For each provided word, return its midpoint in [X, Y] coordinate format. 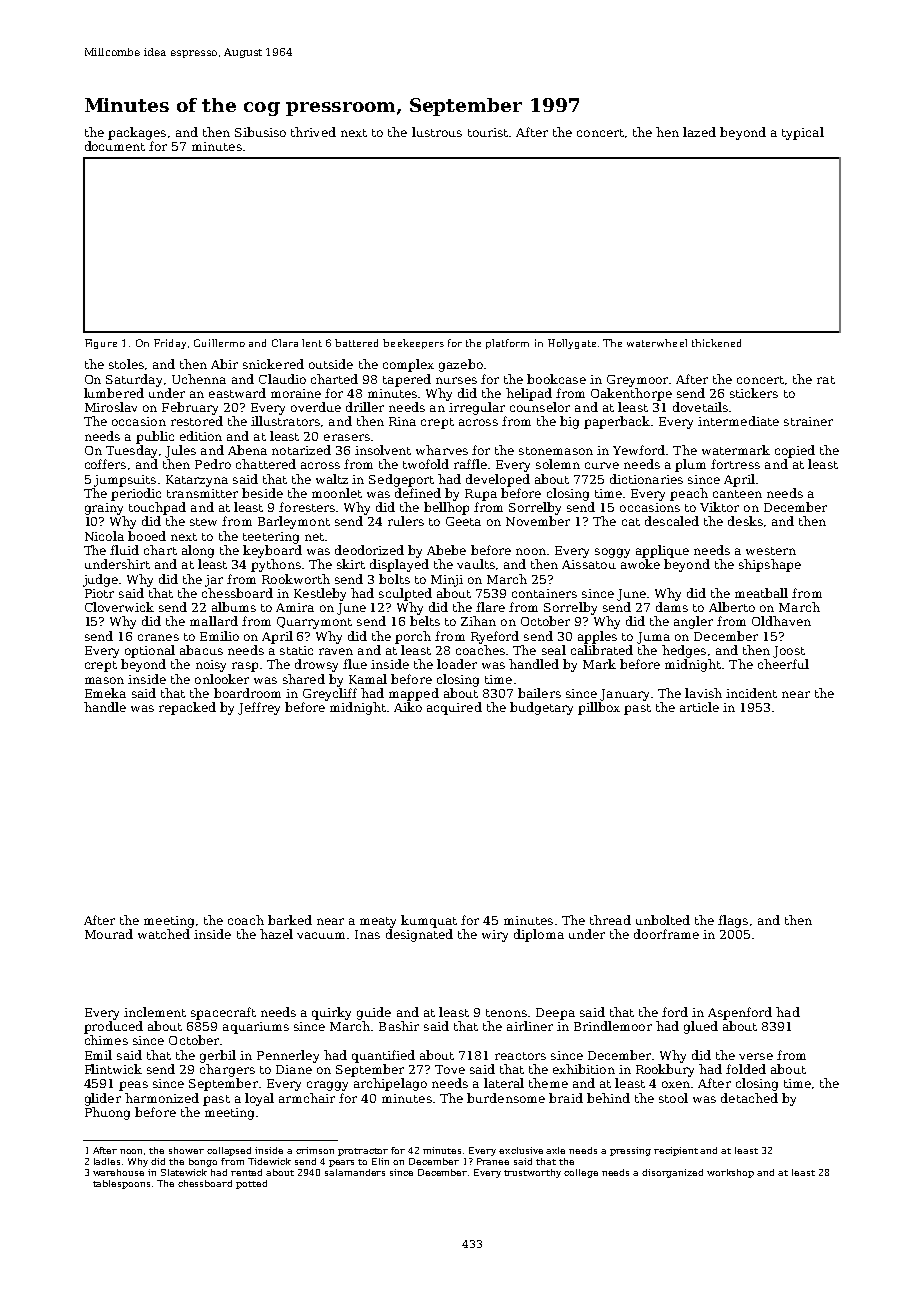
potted [251, 1184]
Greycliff [330, 694]
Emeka [105, 693]
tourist [488, 132]
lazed [699, 132]
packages [137, 133]
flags [733, 921]
